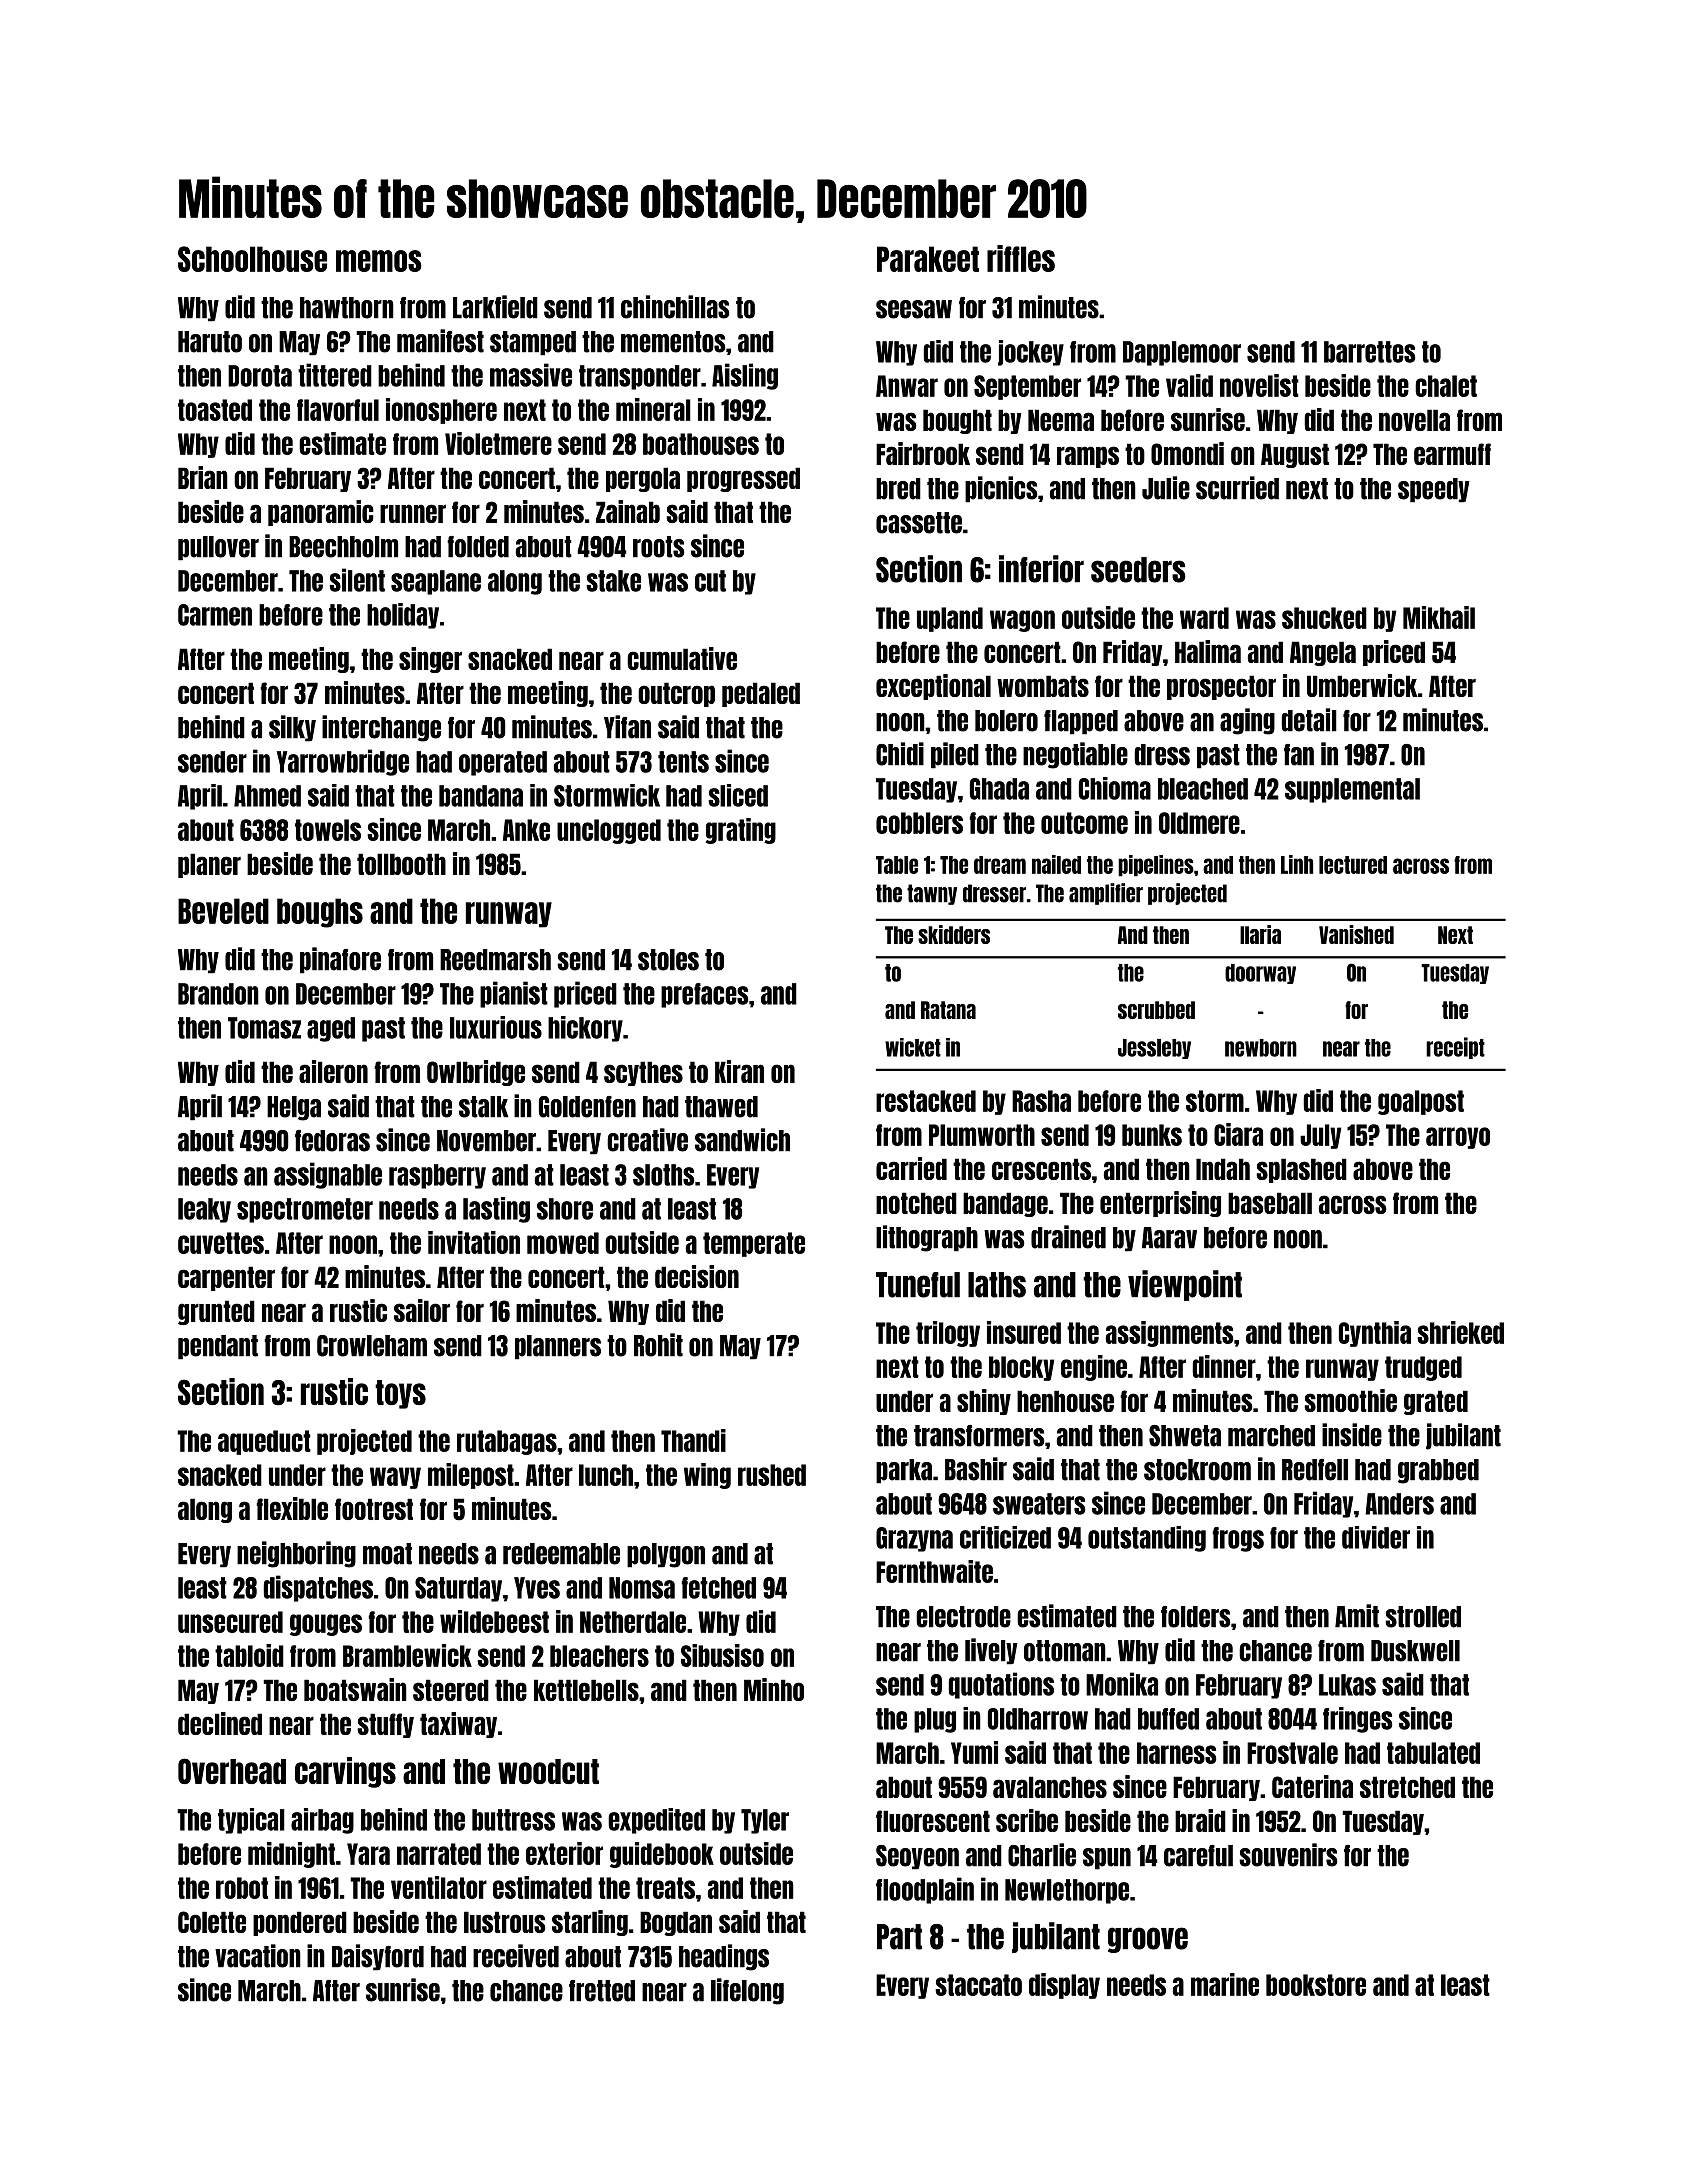  I want to click on supplemental, so click(1352, 790).
